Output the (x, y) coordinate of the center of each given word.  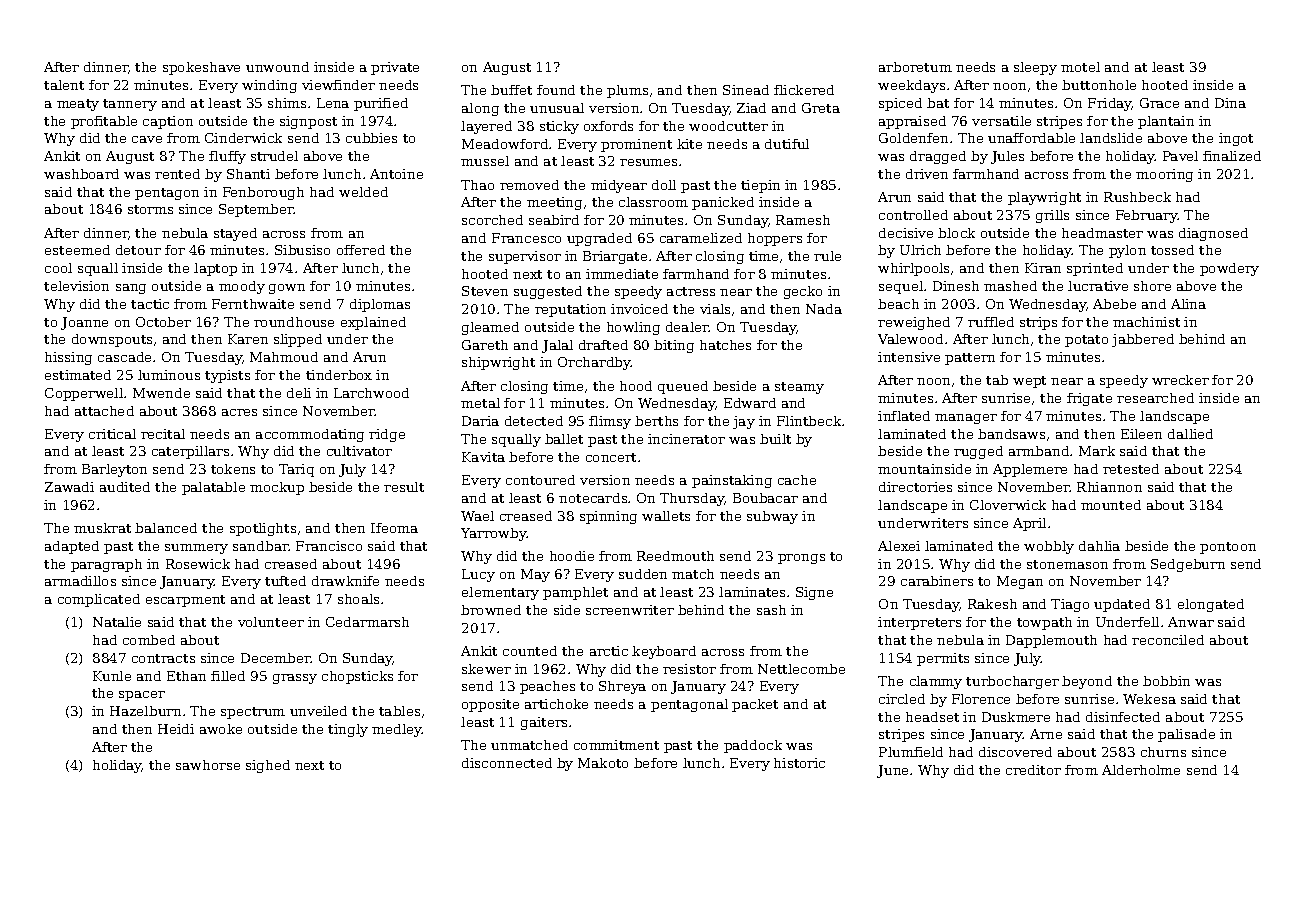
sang (131, 289)
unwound (277, 67)
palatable (213, 488)
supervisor (525, 257)
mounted (1111, 505)
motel (1080, 67)
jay (744, 422)
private (395, 68)
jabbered (1143, 340)
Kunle (112, 676)
